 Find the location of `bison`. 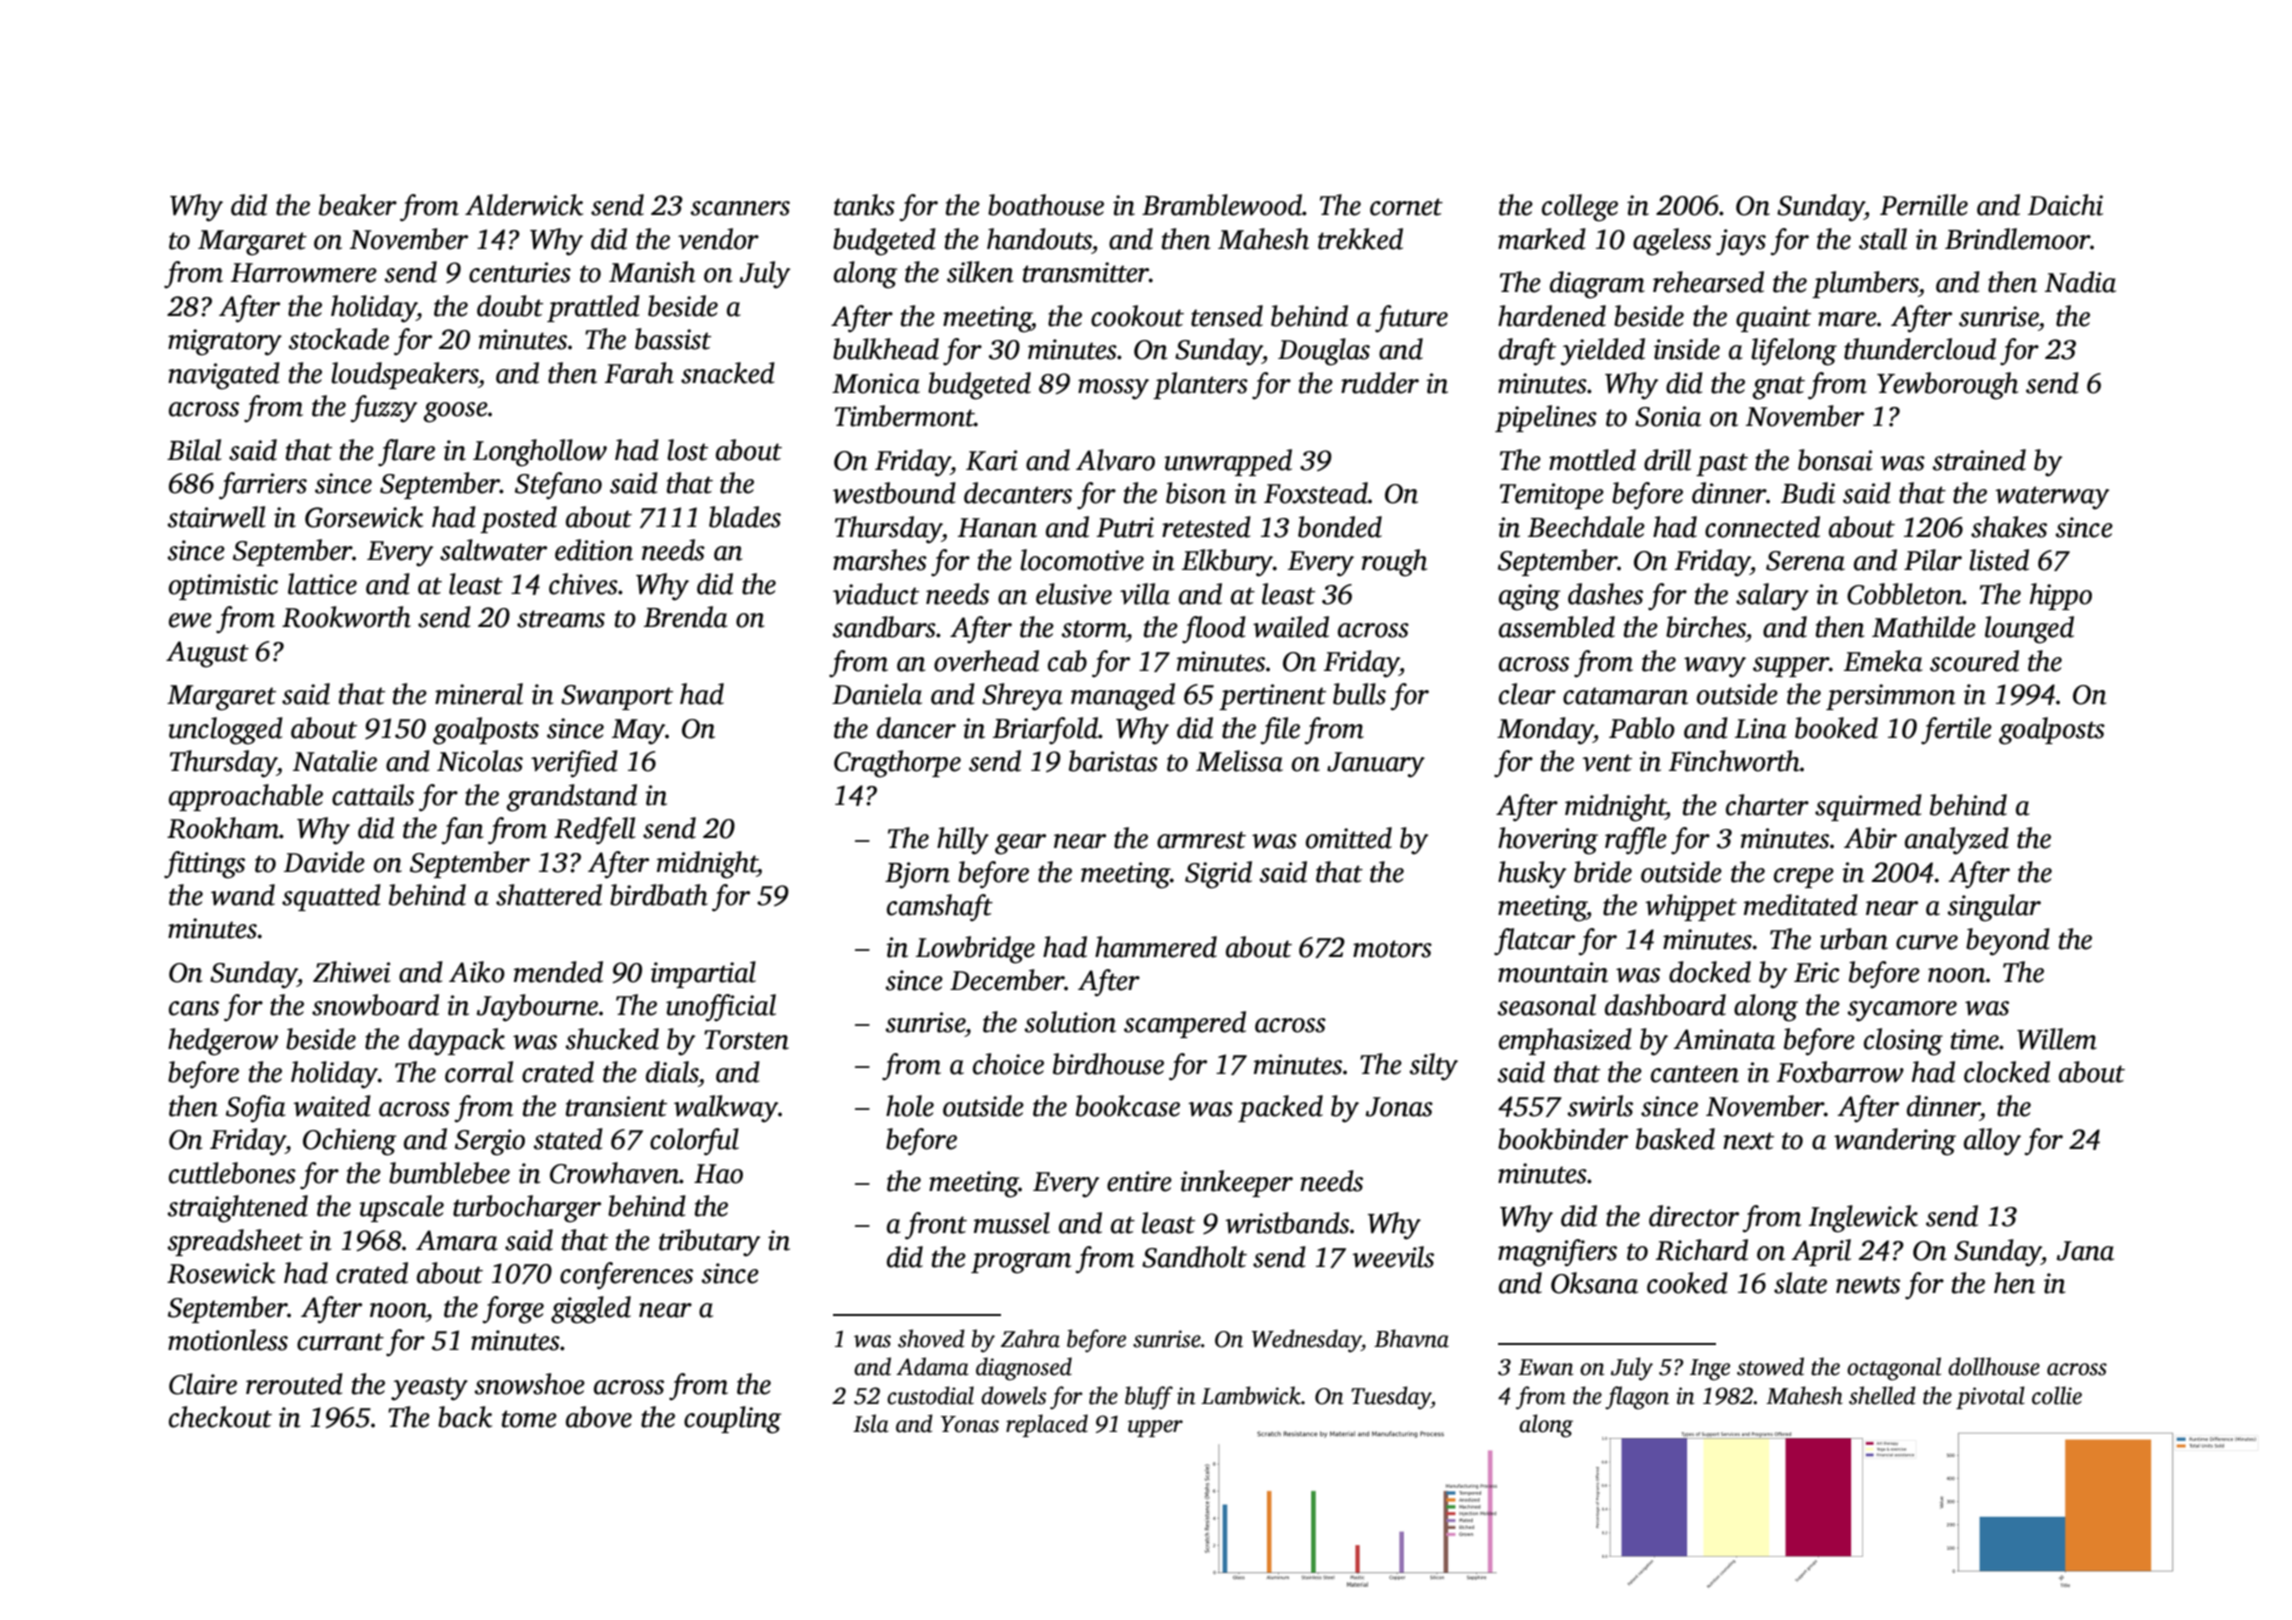

bison is located at coordinates (1196, 493).
